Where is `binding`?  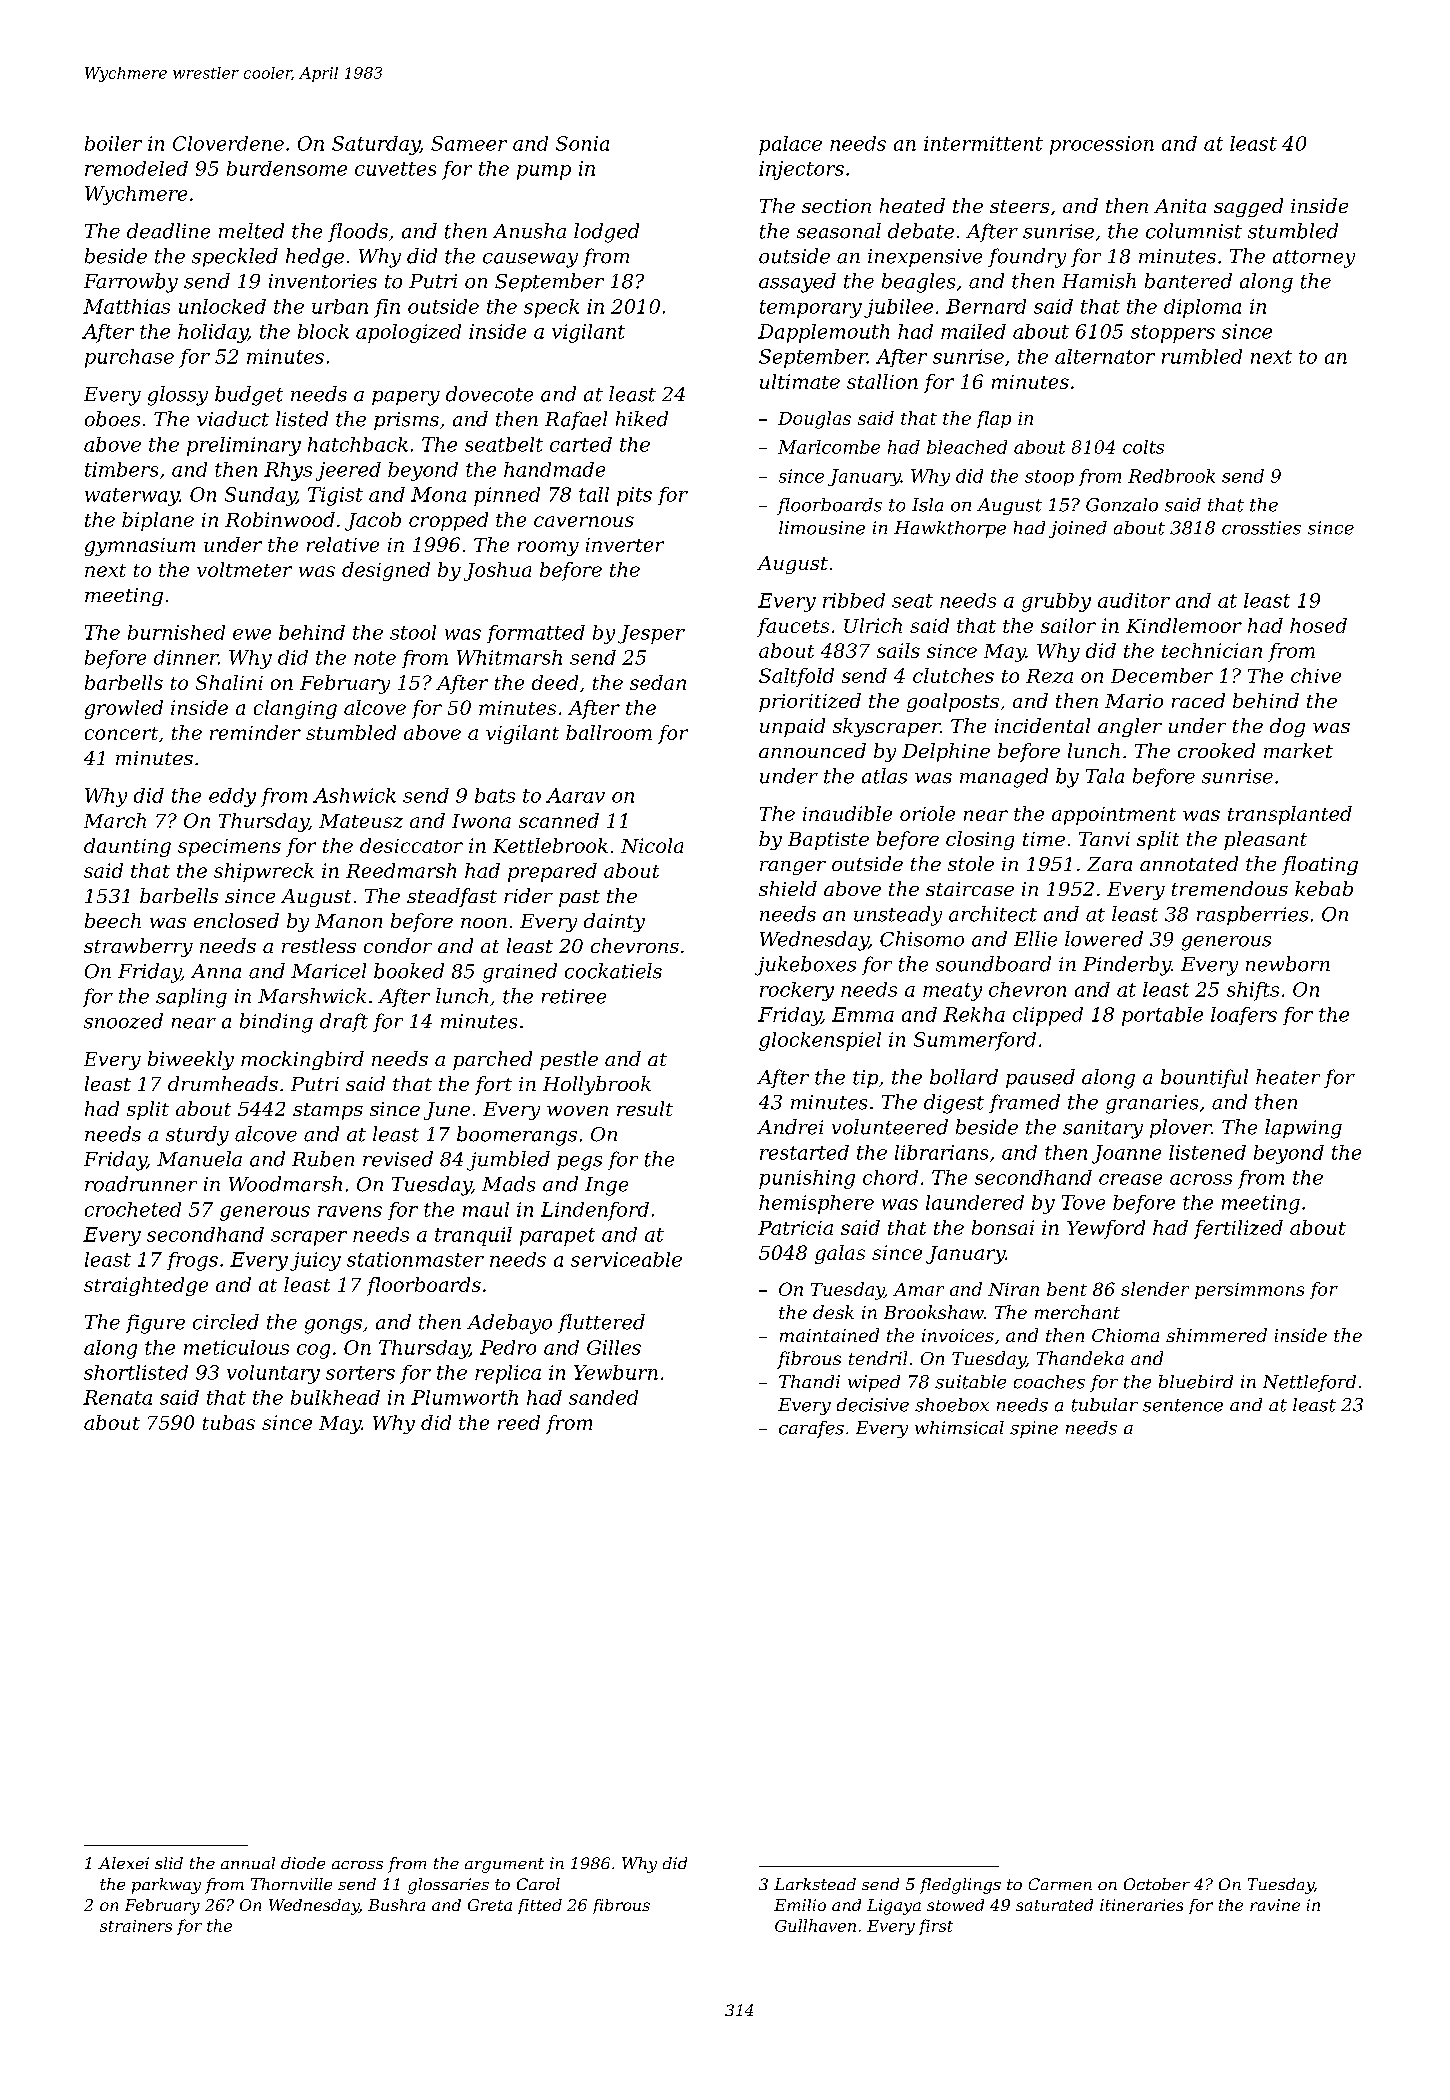
binding is located at coordinates (276, 1023).
